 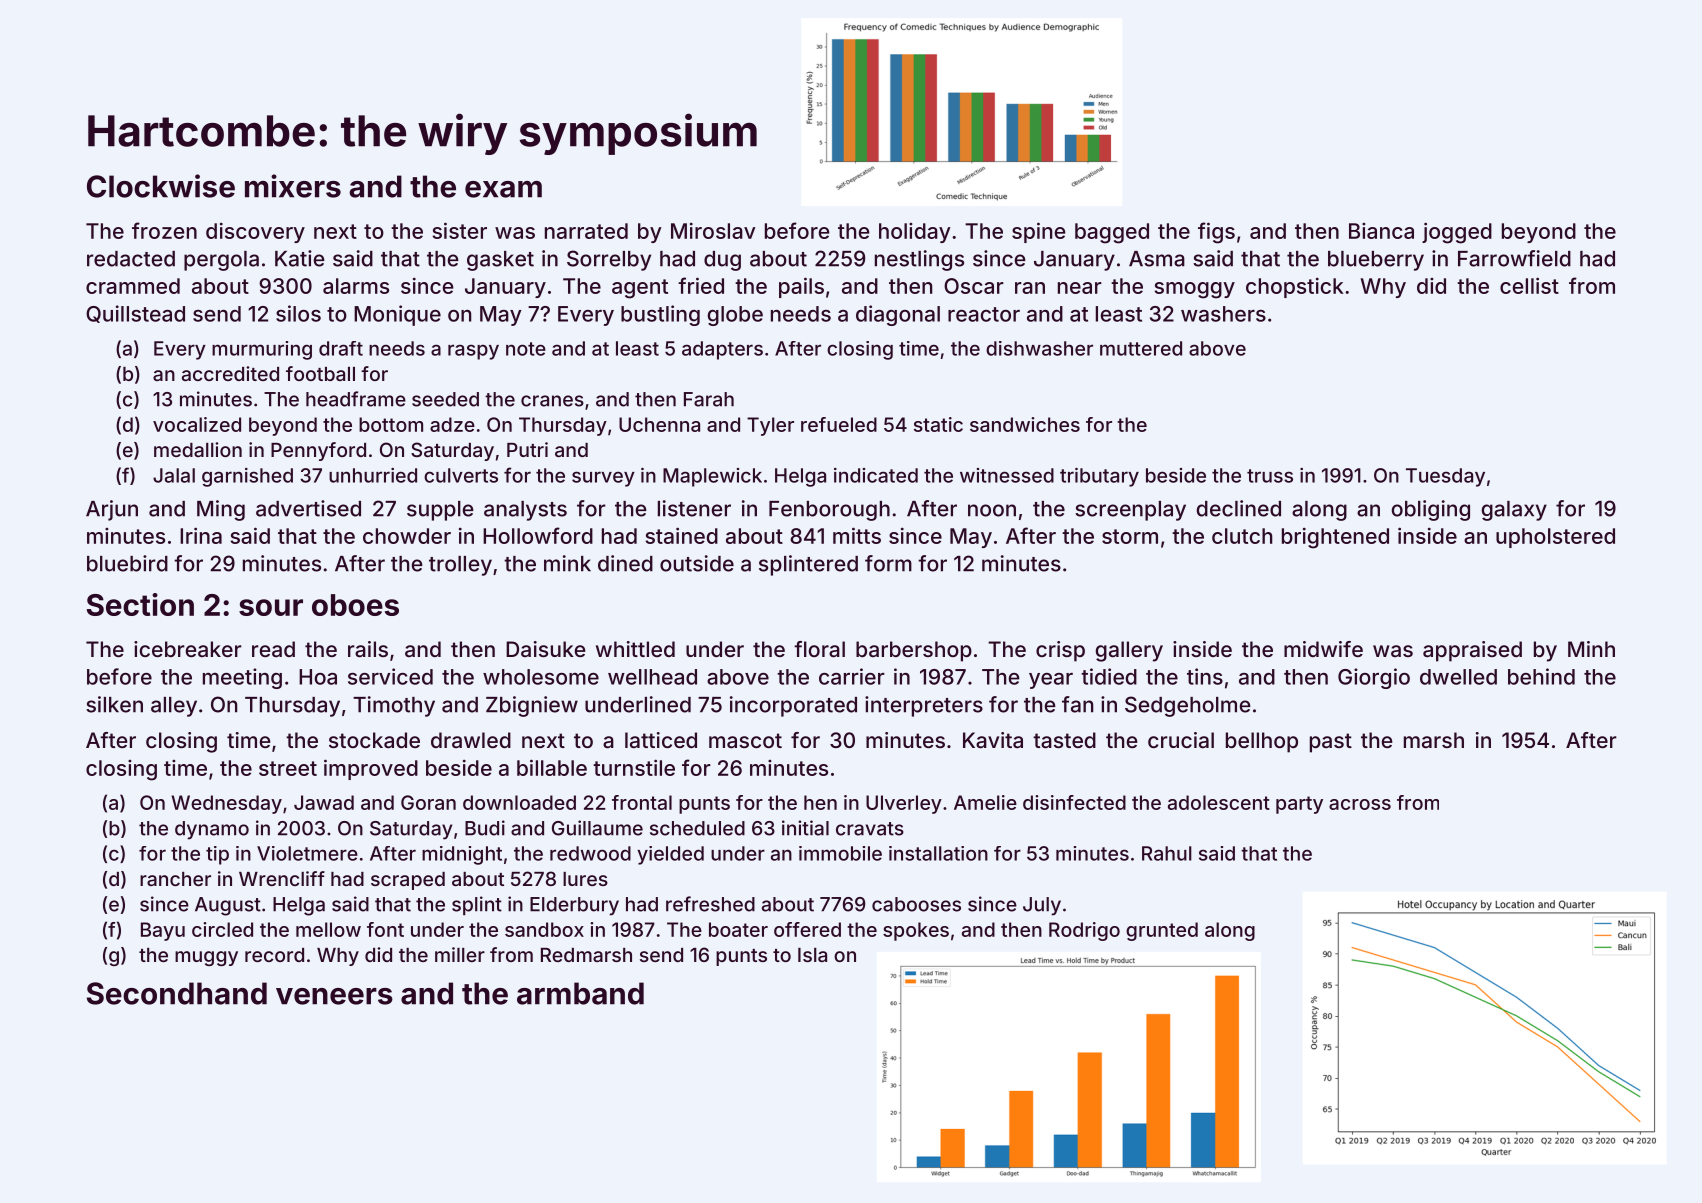 I want to click on veneers, so click(x=334, y=996).
